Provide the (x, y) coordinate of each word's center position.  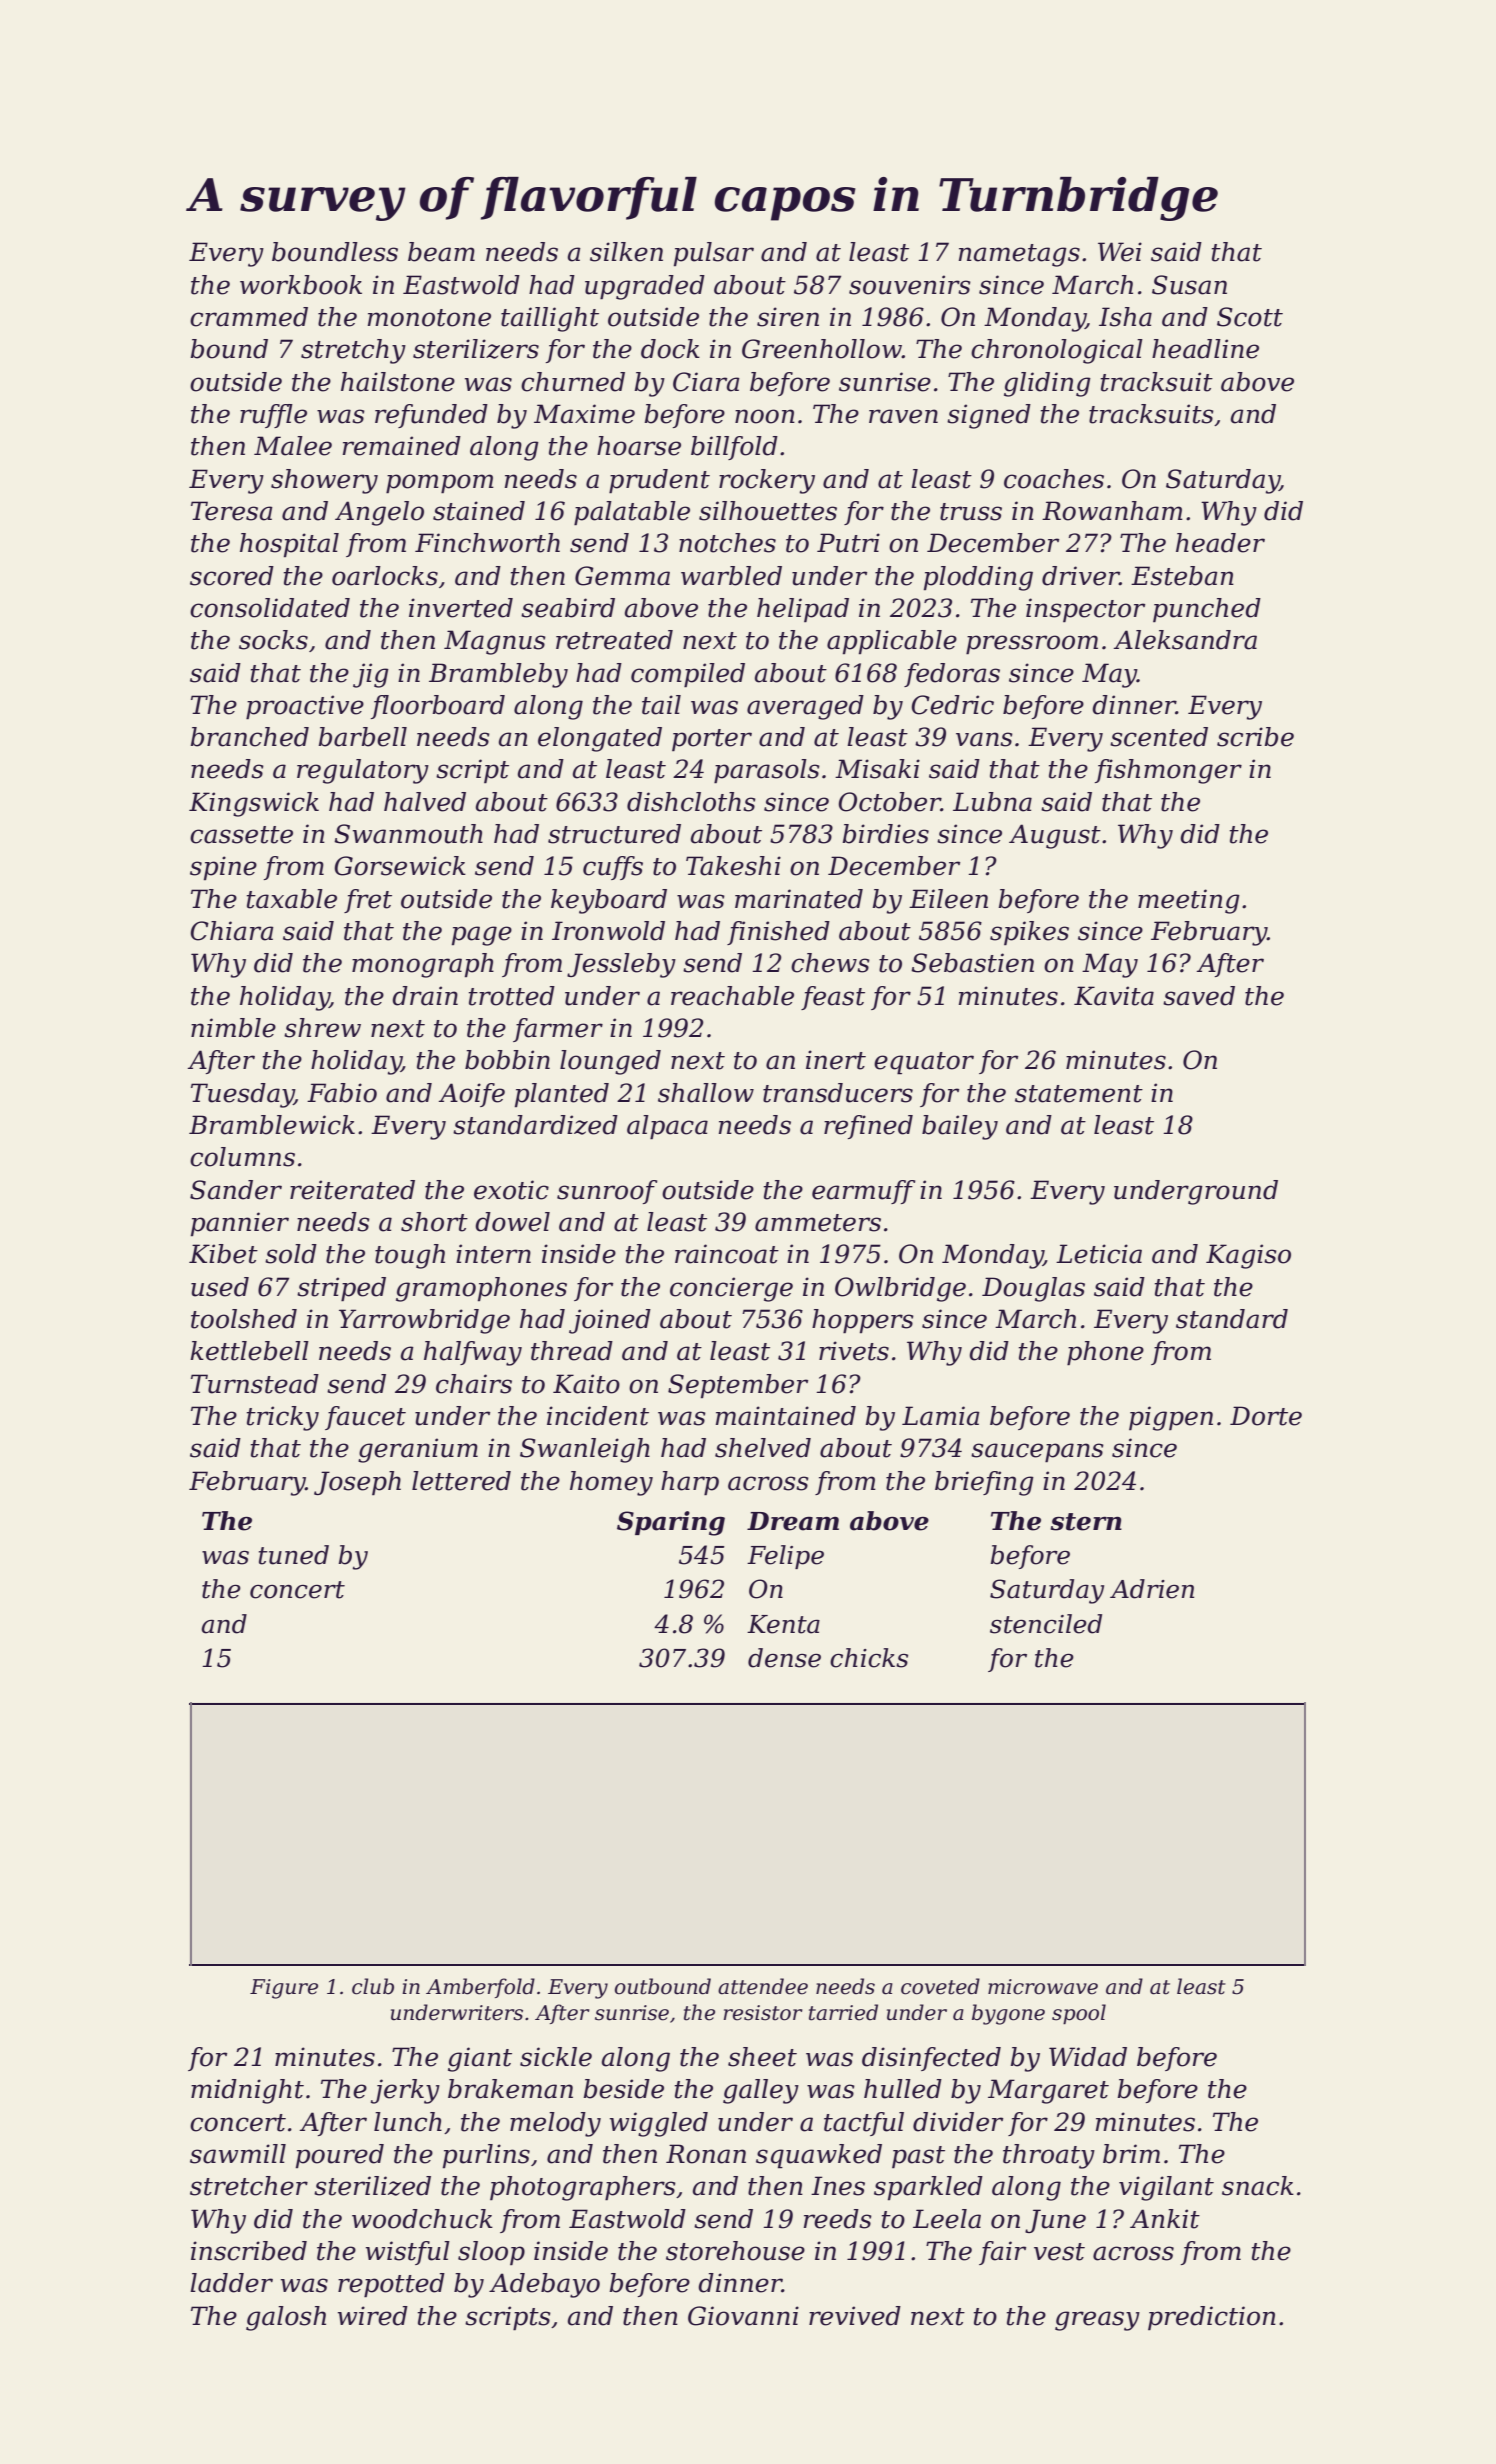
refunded (431, 416)
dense (784, 1658)
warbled (731, 576)
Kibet (223, 1254)
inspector (1085, 610)
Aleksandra (1185, 640)
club (373, 1986)
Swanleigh (585, 1450)
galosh (286, 2318)
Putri (848, 543)
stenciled (1046, 1624)
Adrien (1152, 1589)
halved (425, 802)
